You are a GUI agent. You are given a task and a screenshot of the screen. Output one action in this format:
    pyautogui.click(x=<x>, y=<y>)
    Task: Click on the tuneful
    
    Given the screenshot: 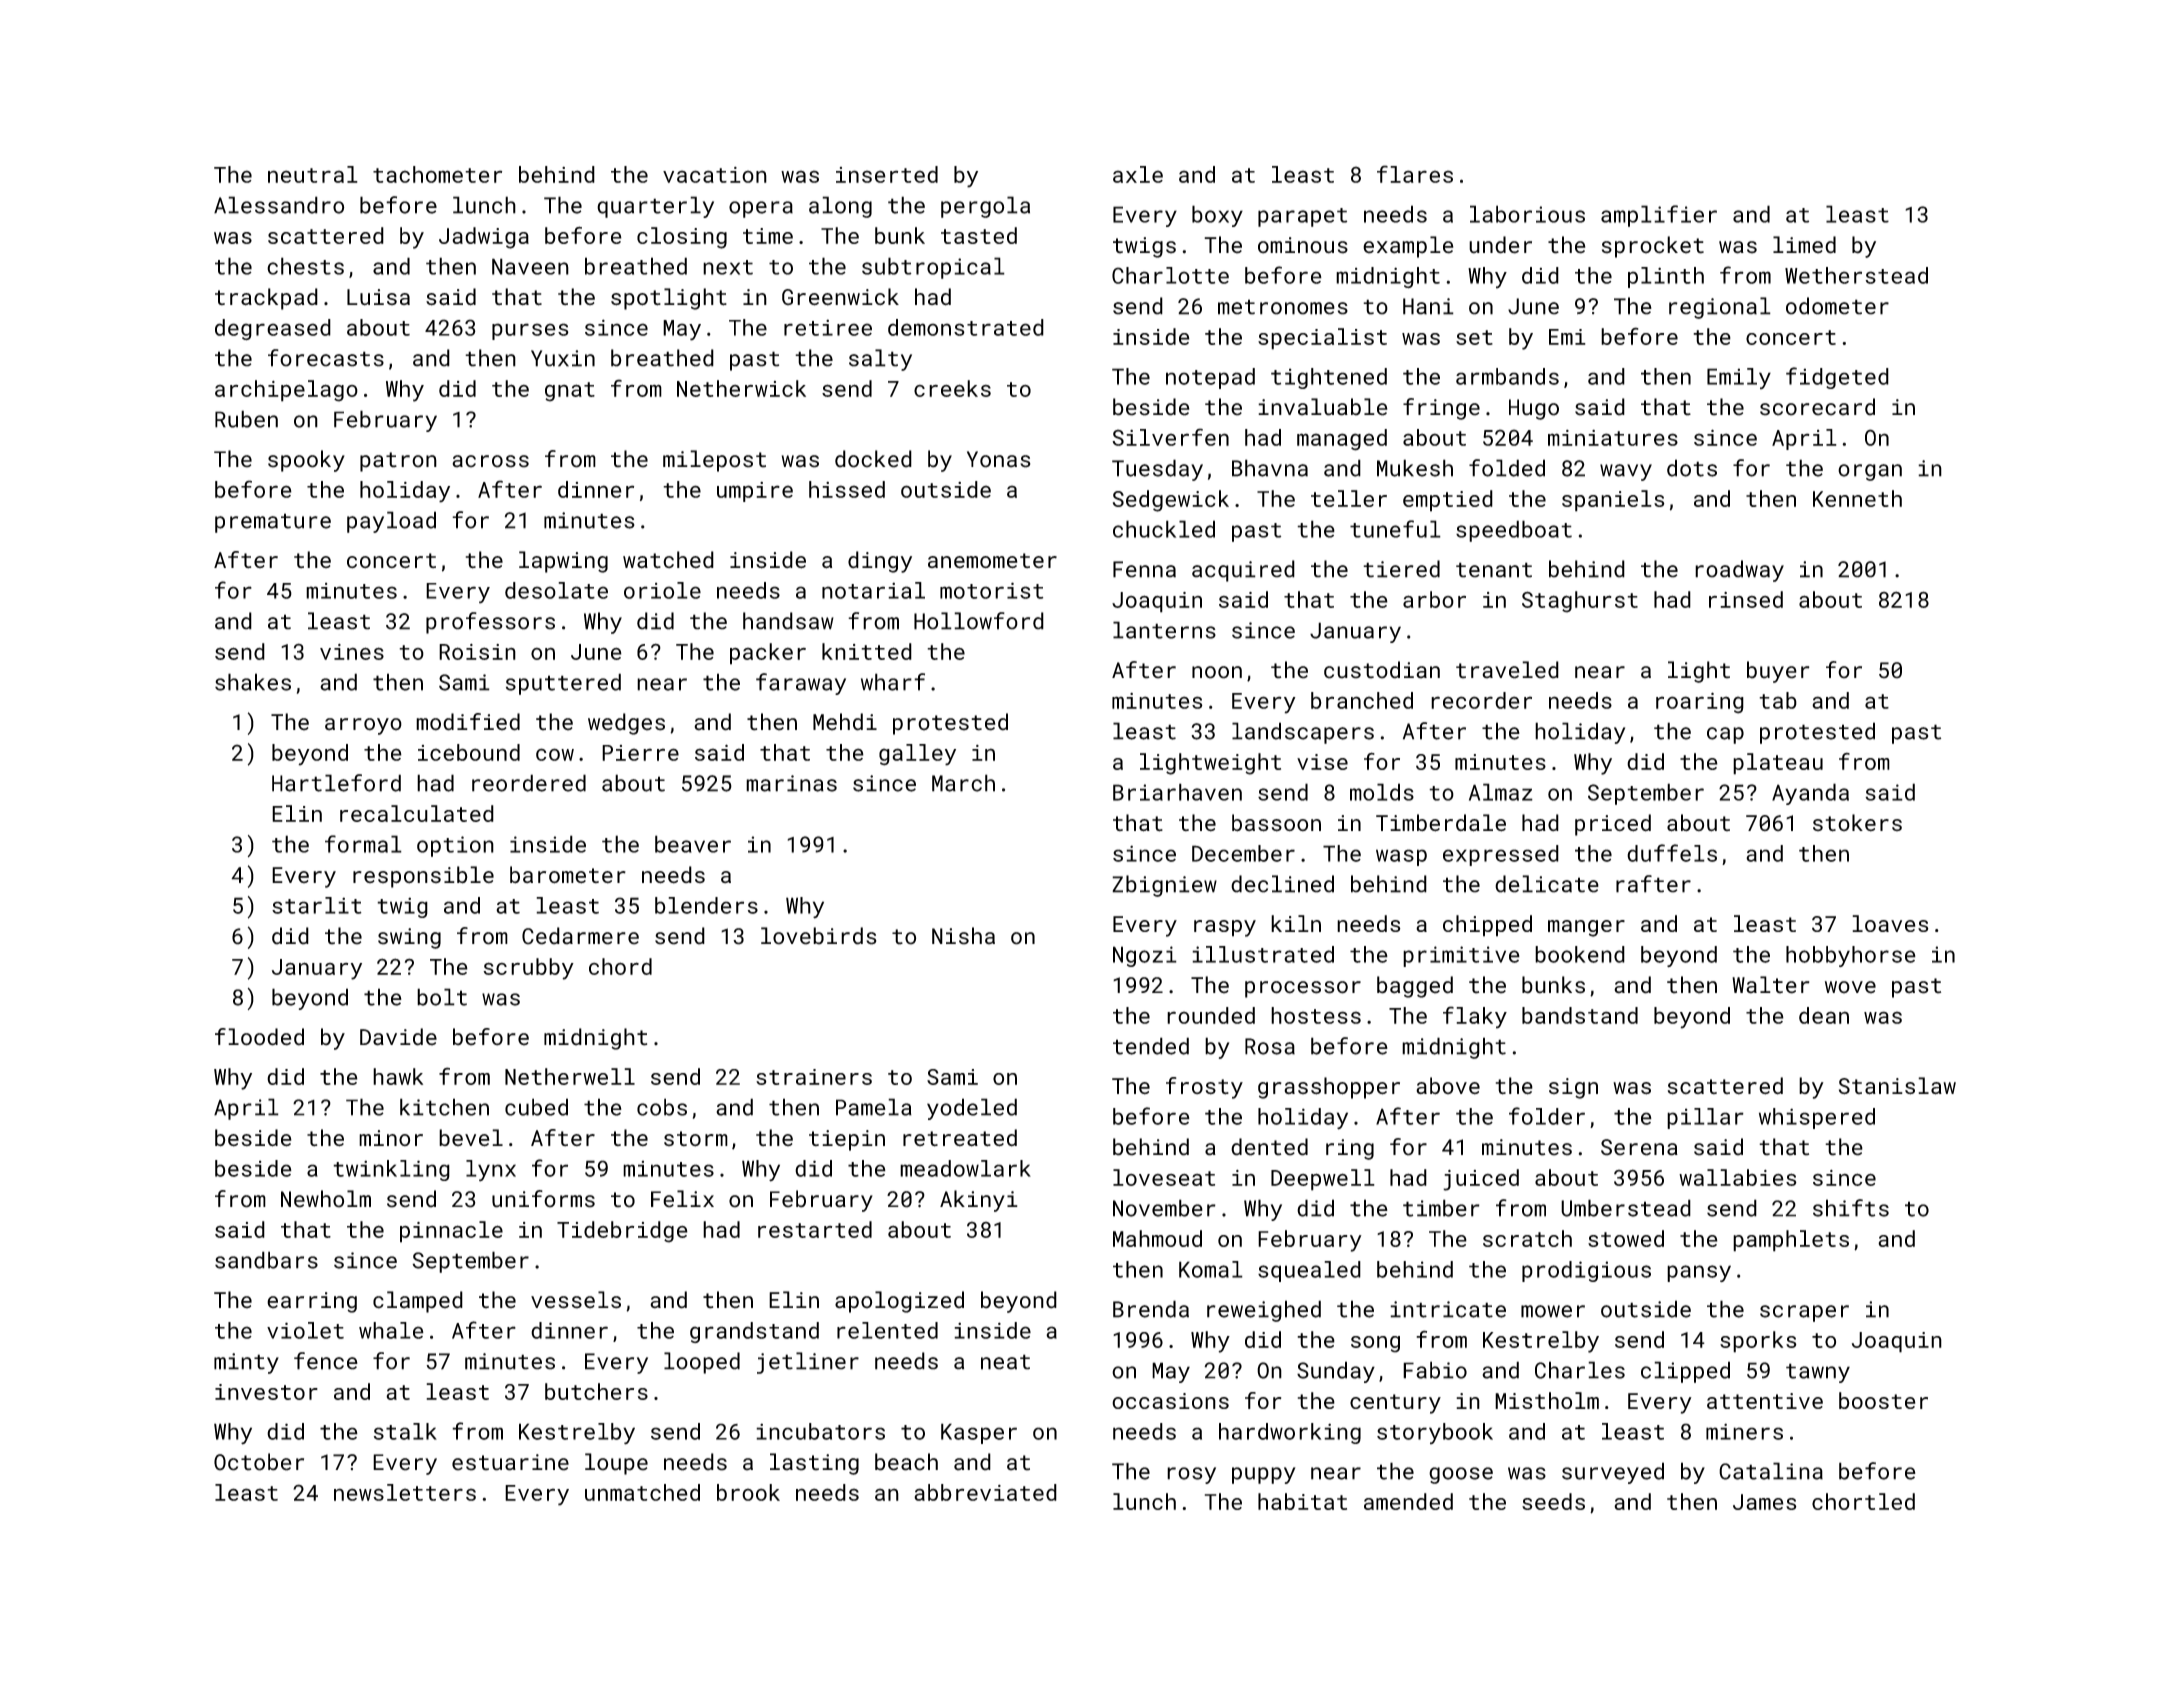 What is the action you would take?
    pyautogui.click(x=1395, y=529)
